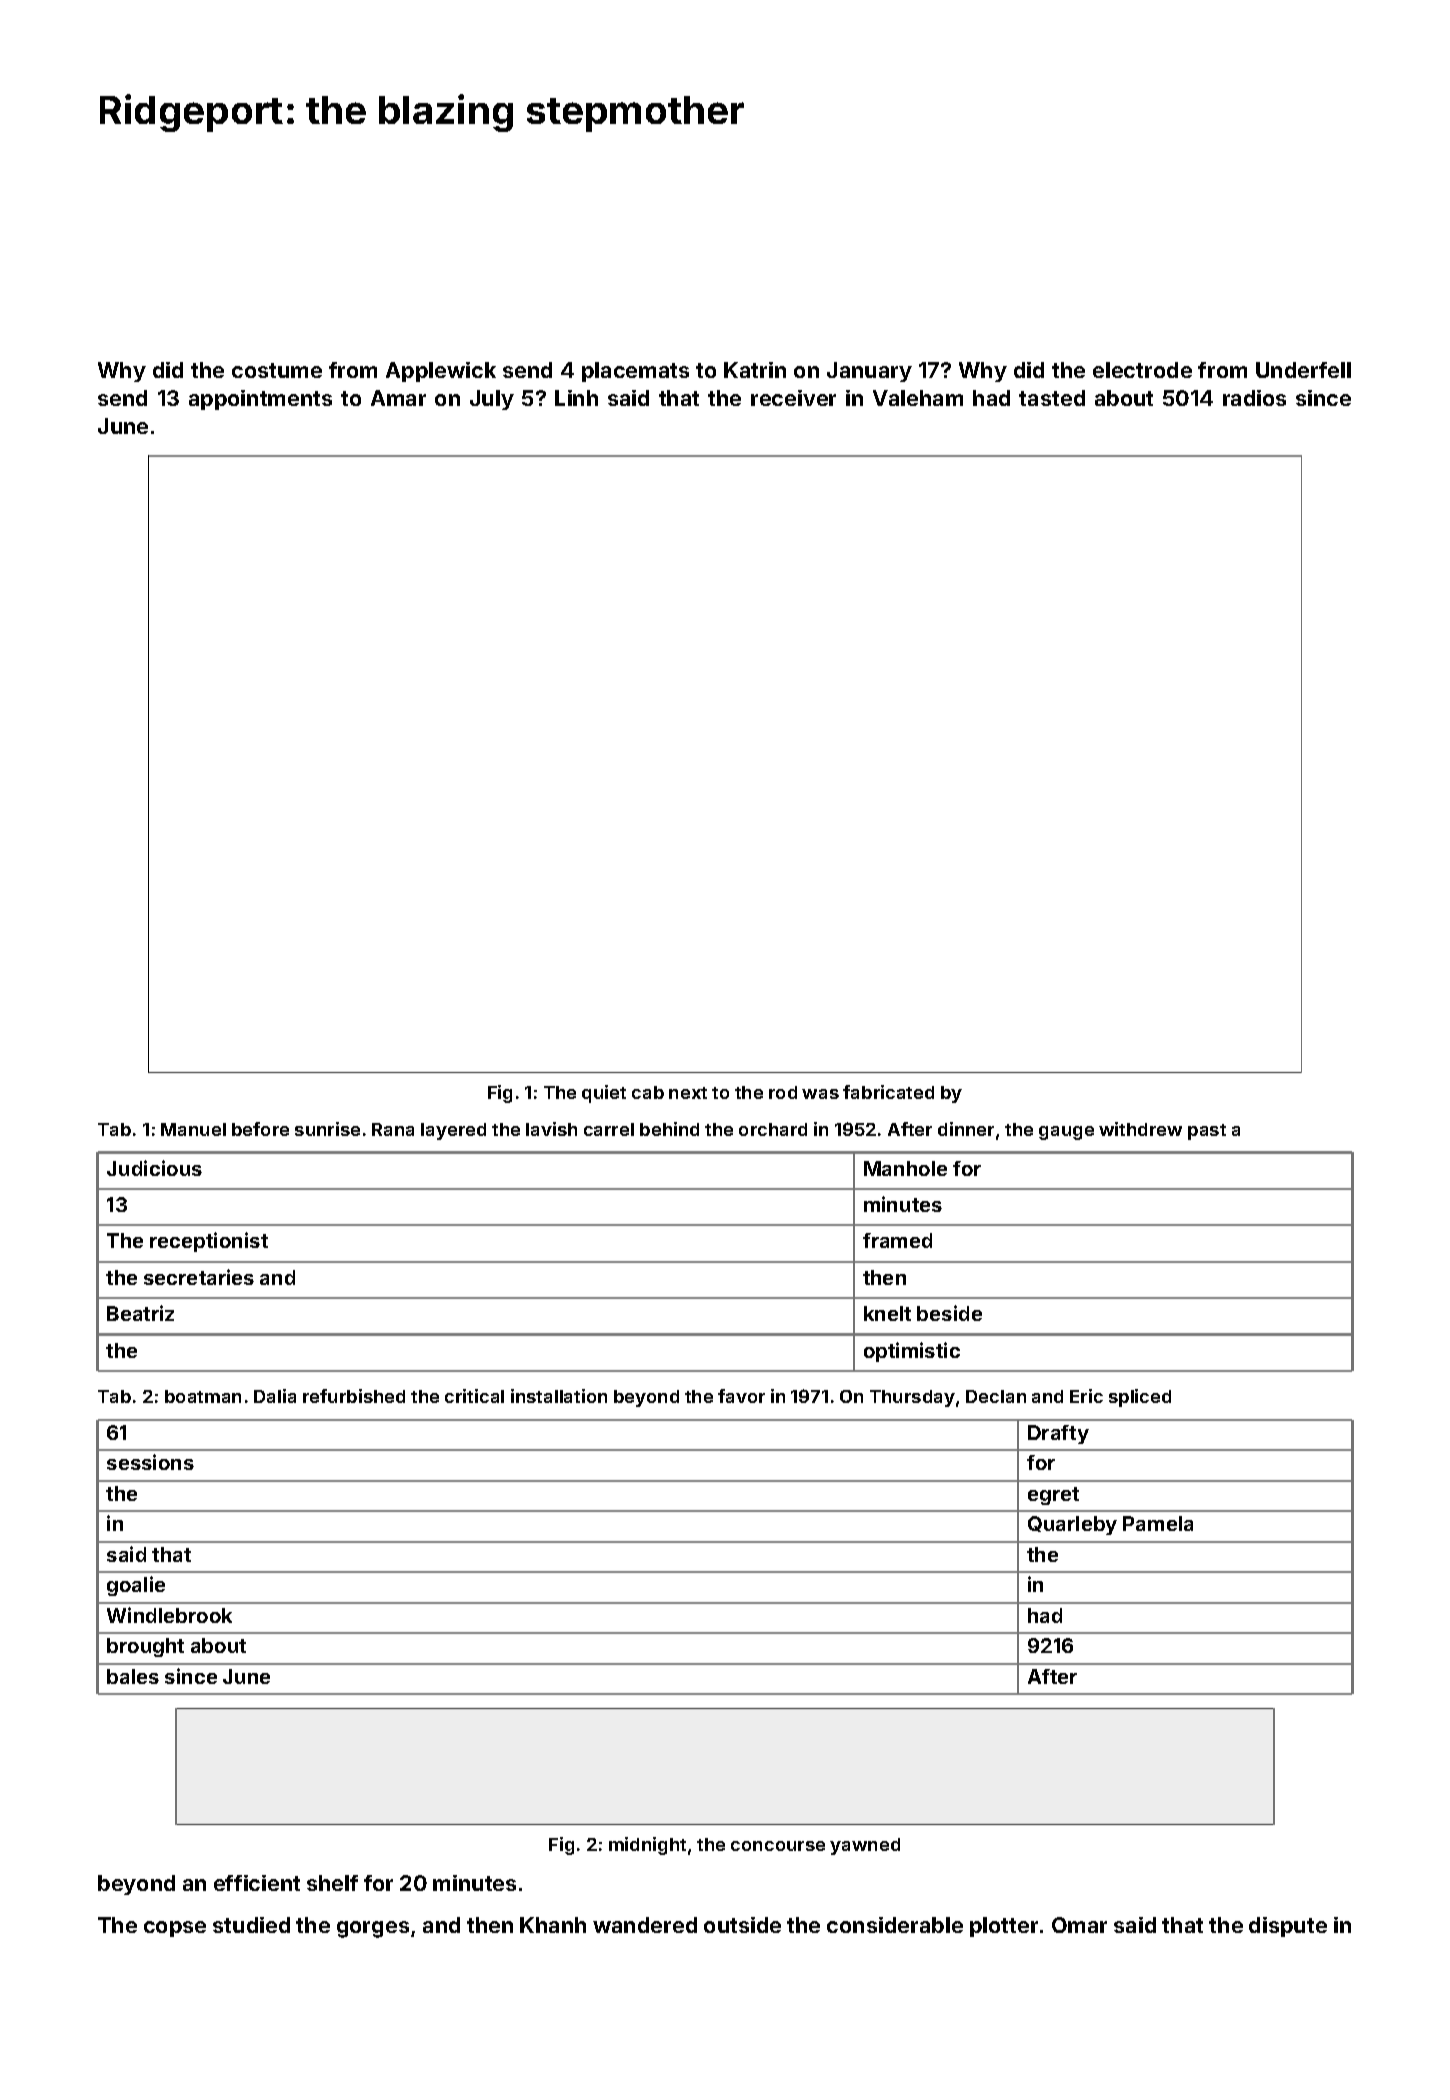 The image size is (1450, 2100). Describe the element at coordinates (150, 1462) in the screenshot. I see `sessions` at that location.
